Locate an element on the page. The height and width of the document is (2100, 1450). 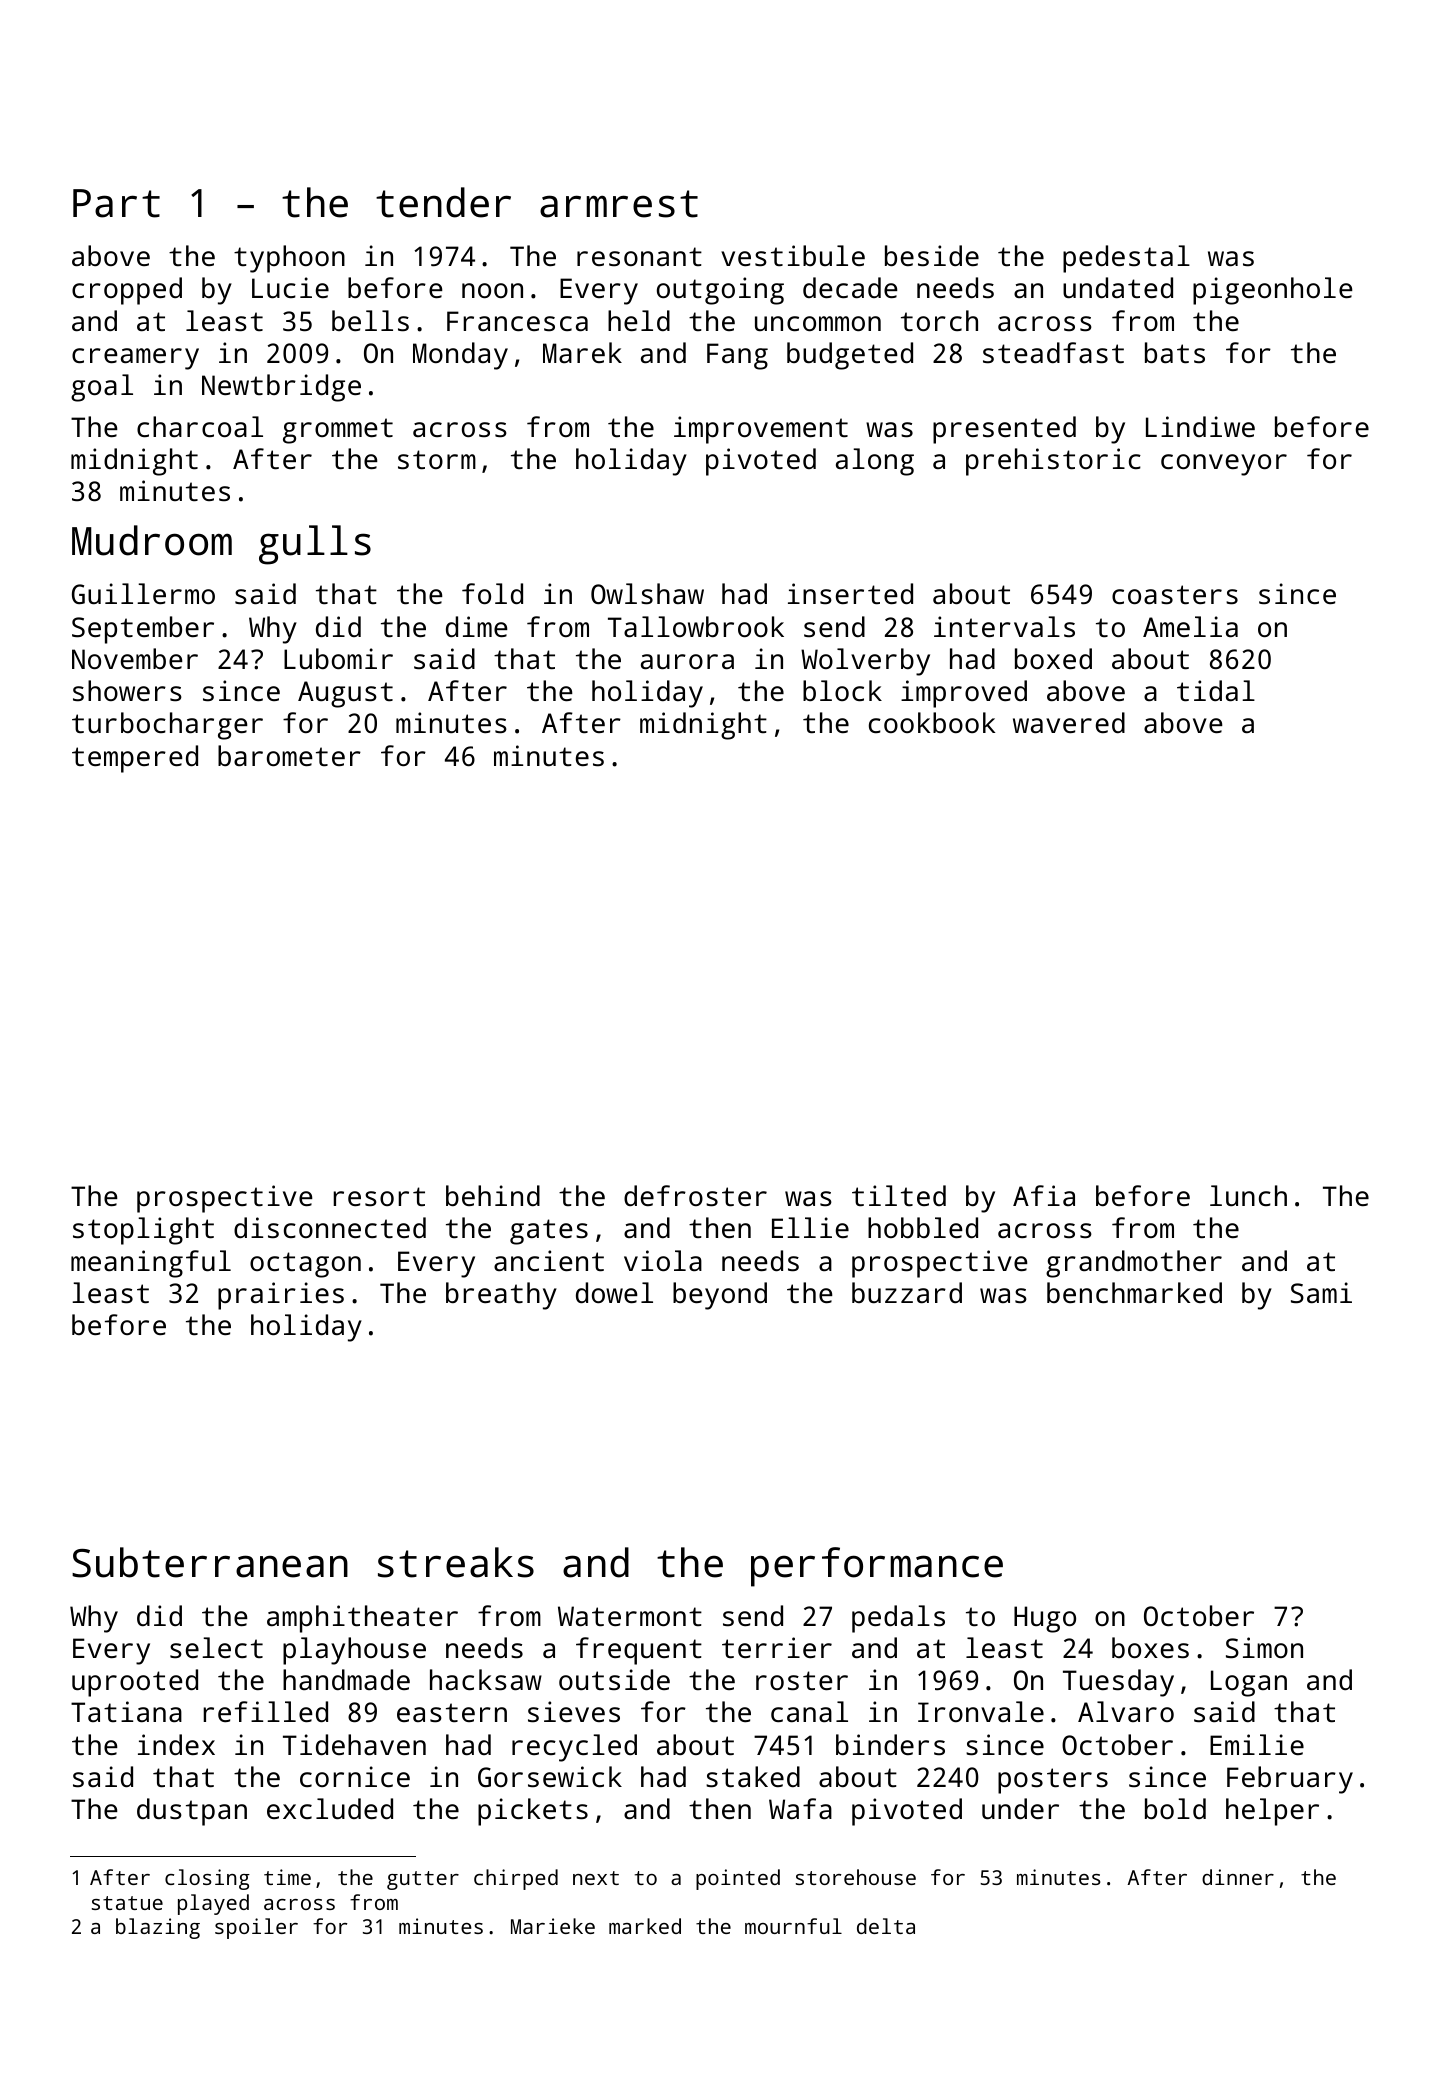
disconnected is located at coordinates (330, 1228).
